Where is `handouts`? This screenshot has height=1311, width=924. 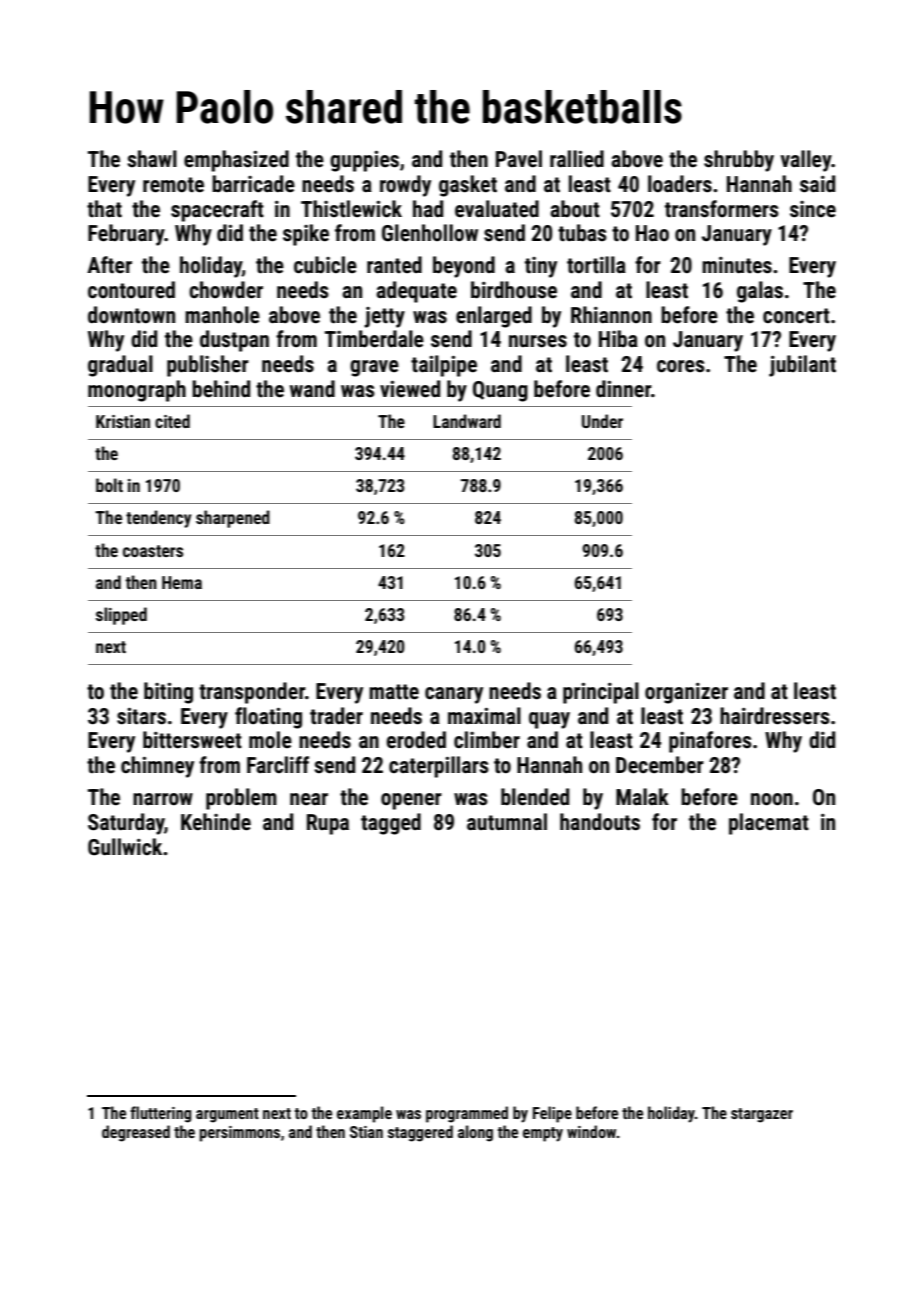
handouts is located at coordinates (600, 822).
